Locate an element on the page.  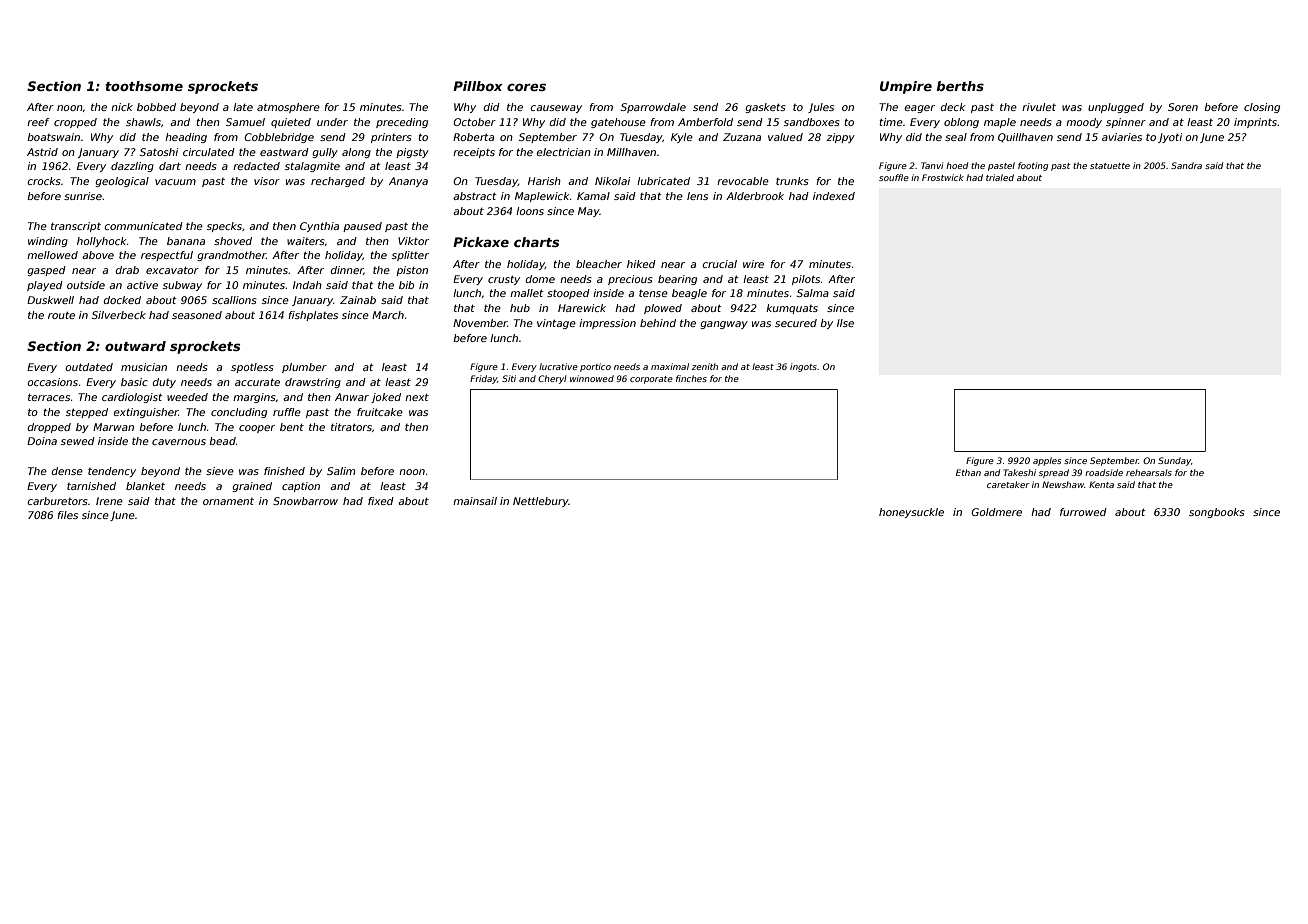
zenith is located at coordinates (704, 366).
